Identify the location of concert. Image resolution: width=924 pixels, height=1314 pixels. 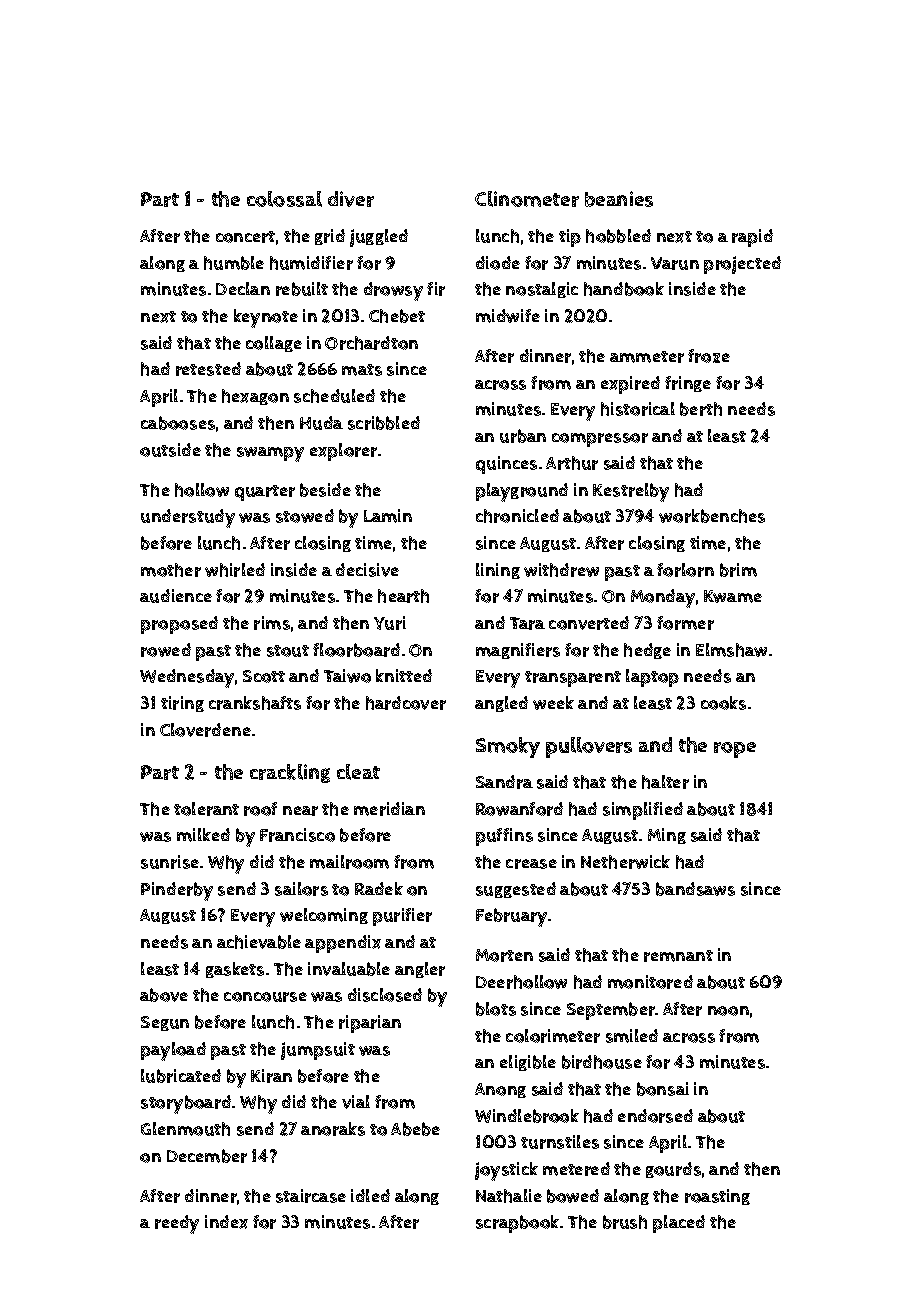
(245, 237).
